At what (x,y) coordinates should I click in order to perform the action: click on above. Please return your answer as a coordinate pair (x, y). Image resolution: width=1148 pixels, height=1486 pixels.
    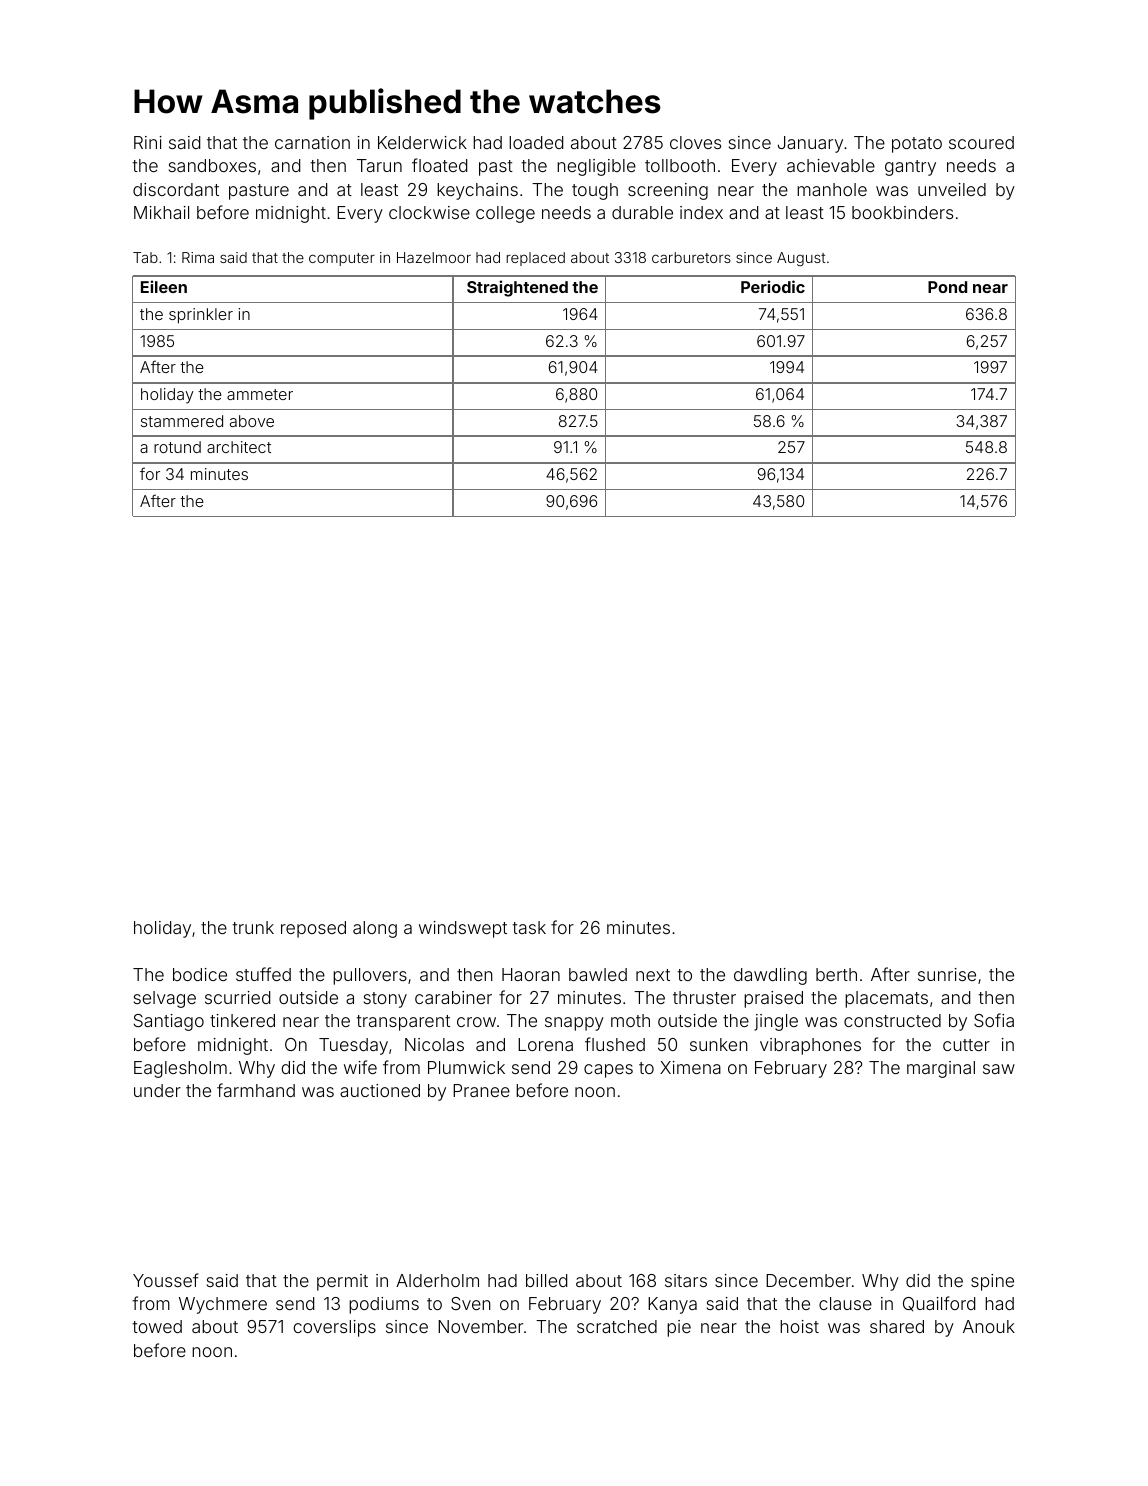
    Looking at the image, I should click on (252, 421).
